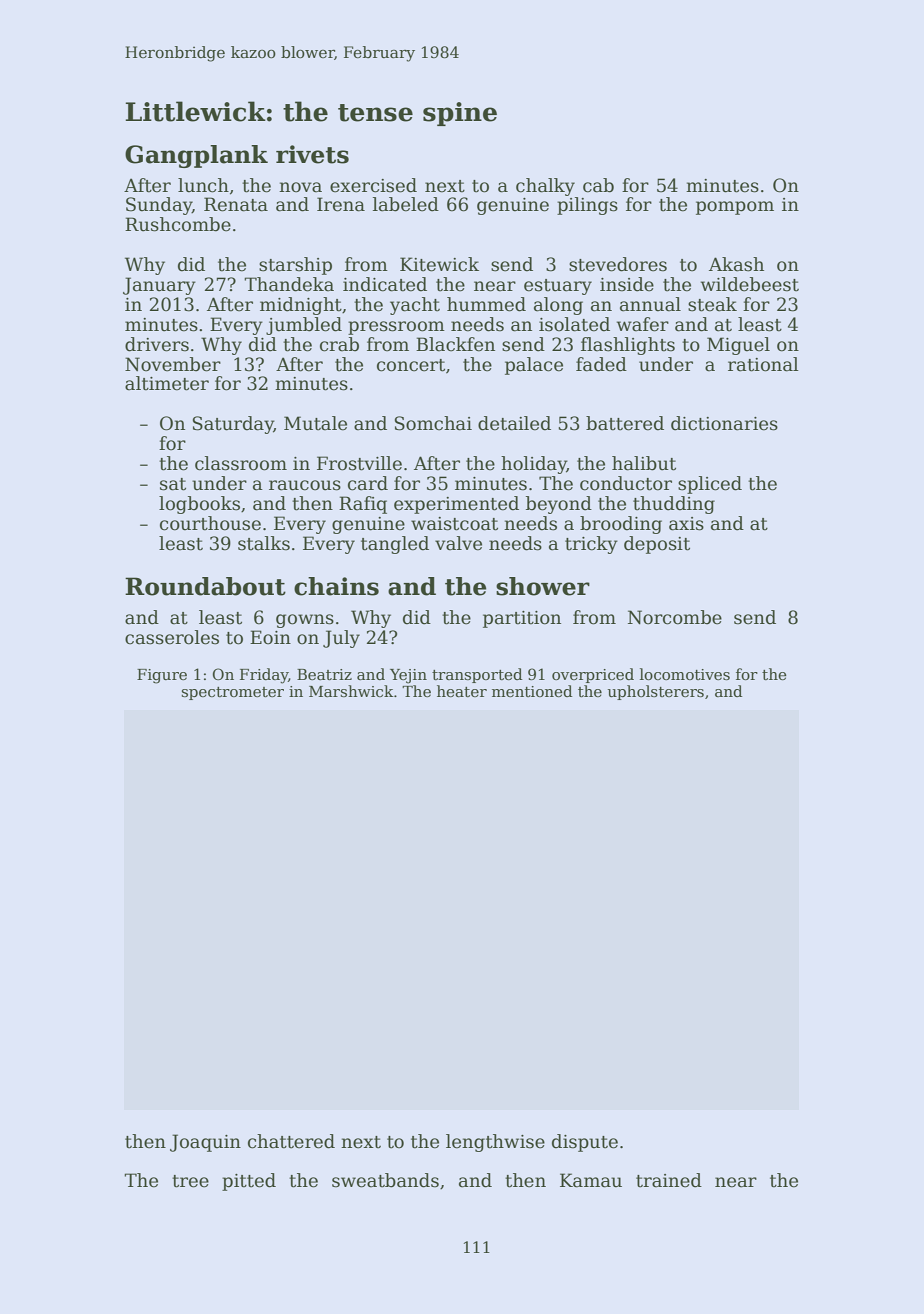  What do you see at coordinates (532, 691) in the screenshot?
I see `mentioned` at bounding box center [532, 691].
